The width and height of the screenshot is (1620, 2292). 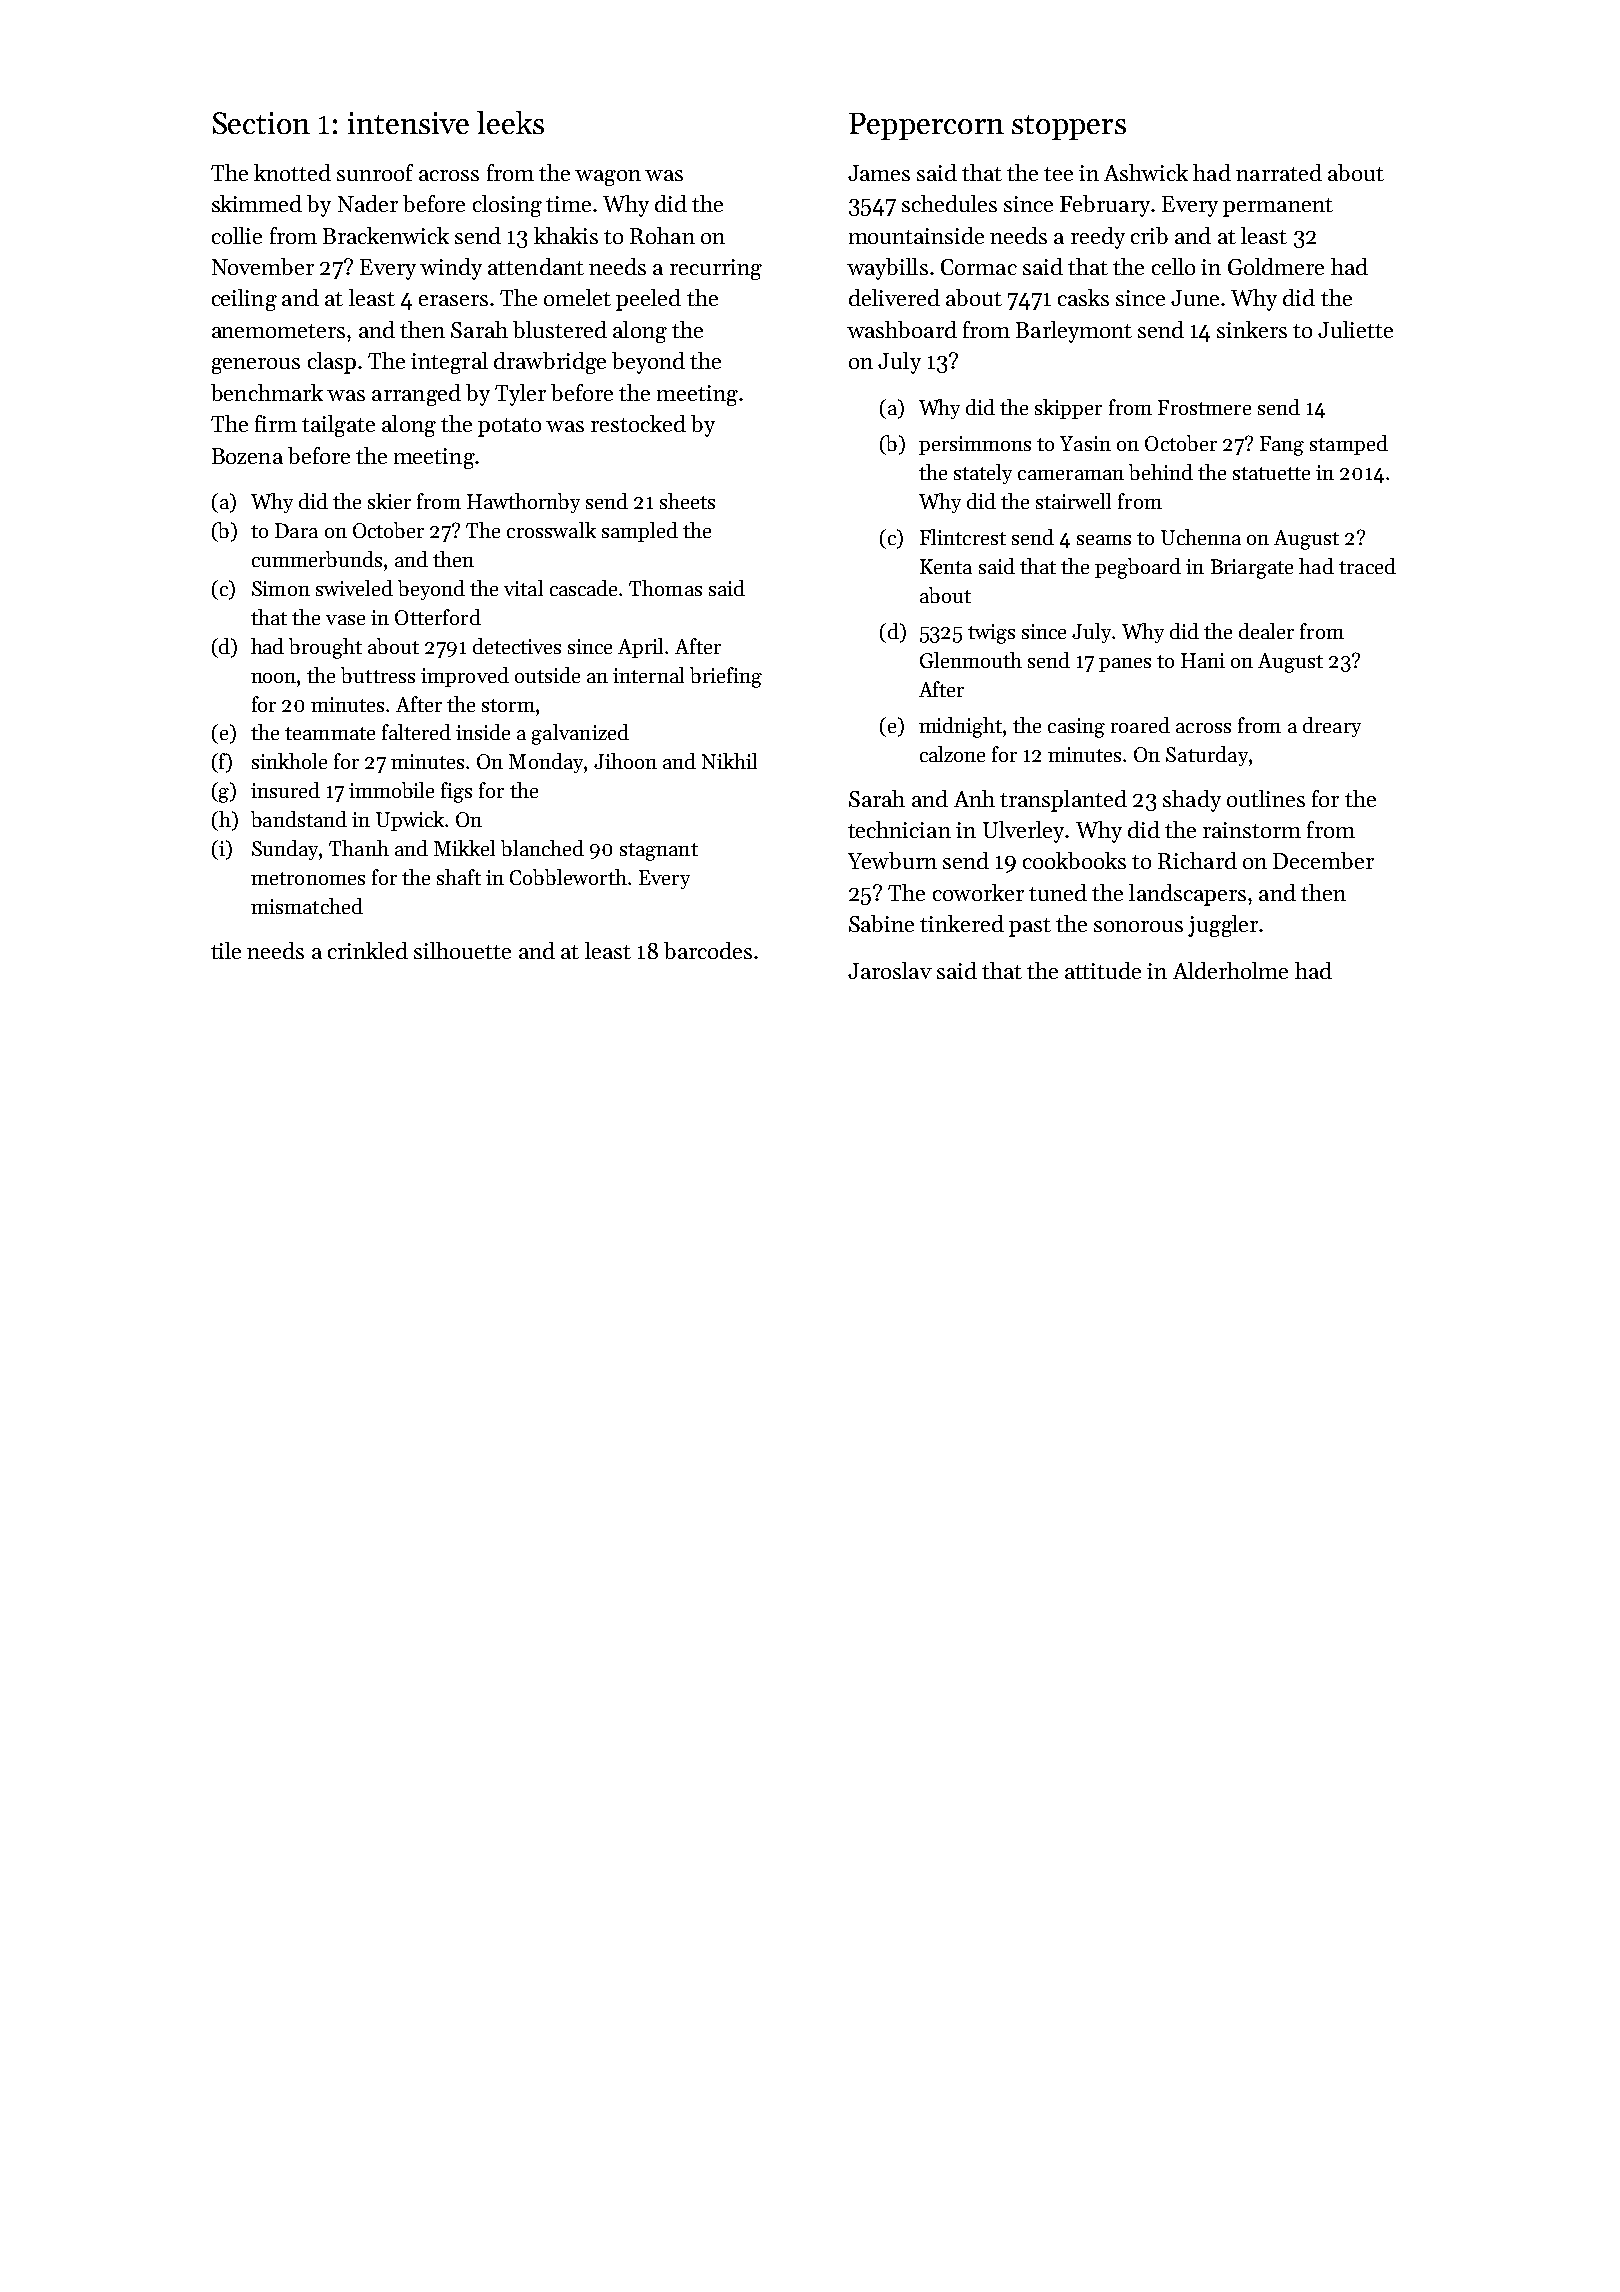 What do you see at coordinates (1125, 665) in the screenshot?
I see `panes` at bounding box center [1125, 665].
